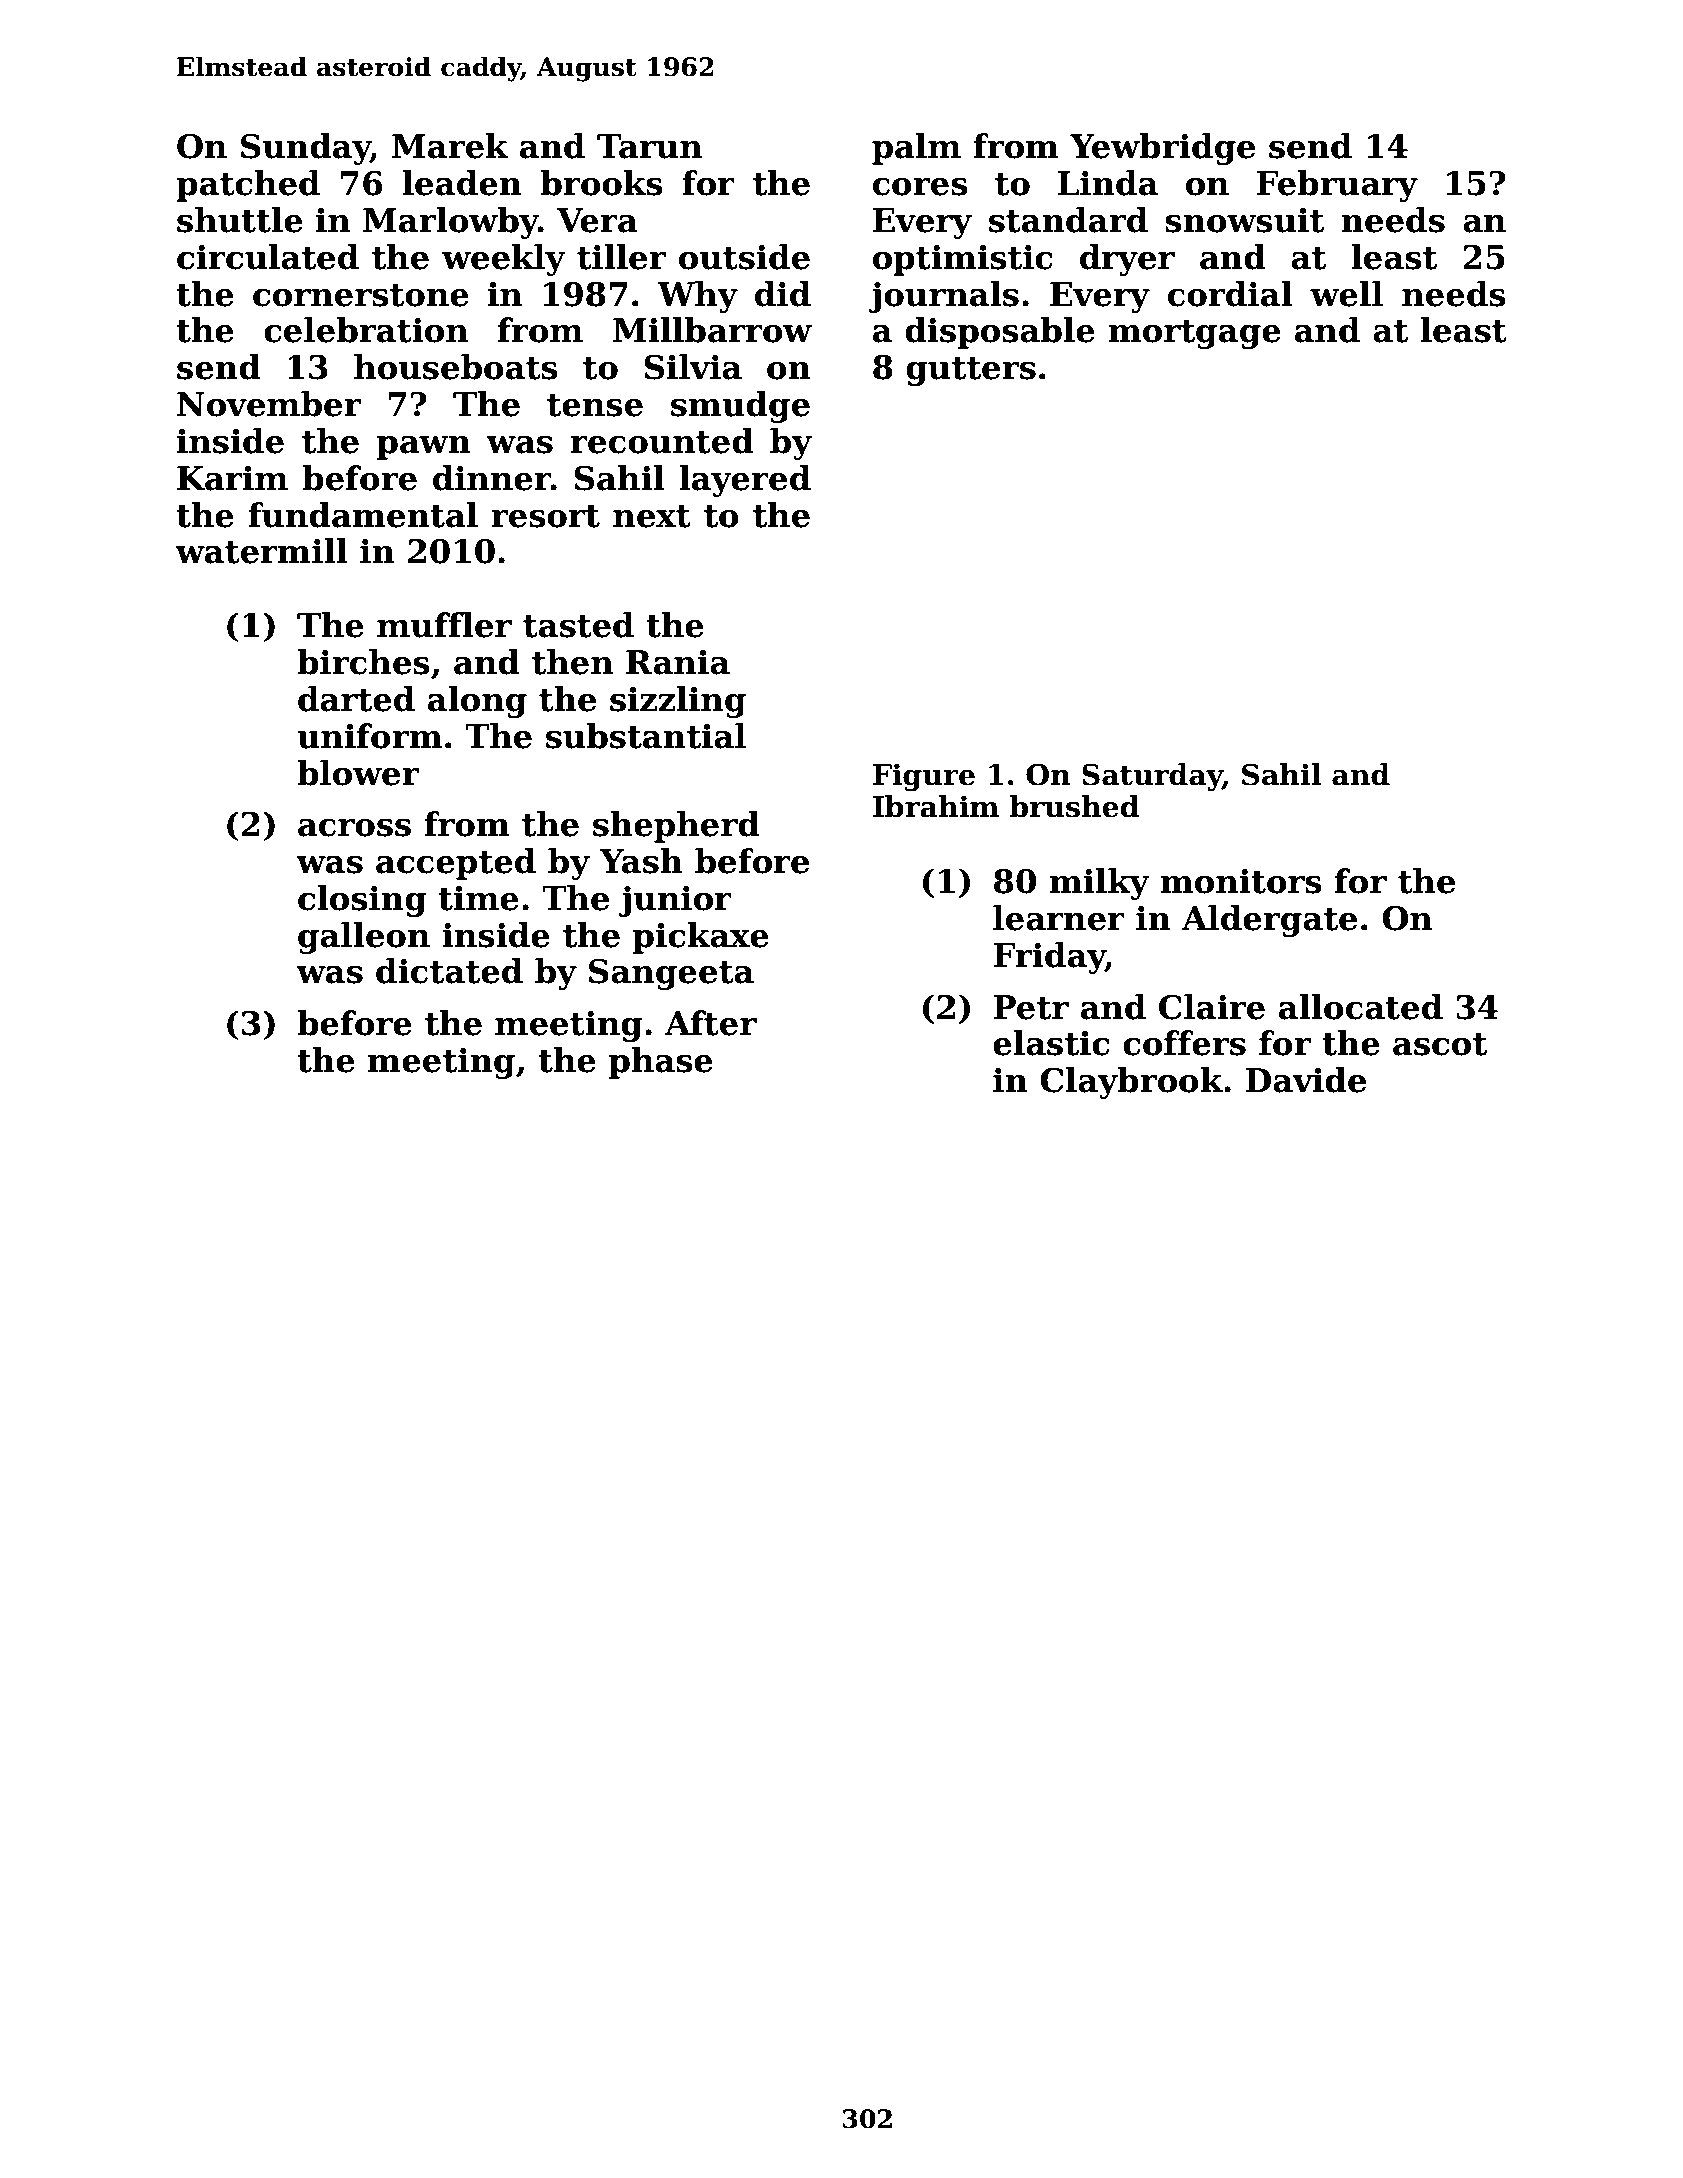  I want to click on Yewbridge, so click(1162, 149).
